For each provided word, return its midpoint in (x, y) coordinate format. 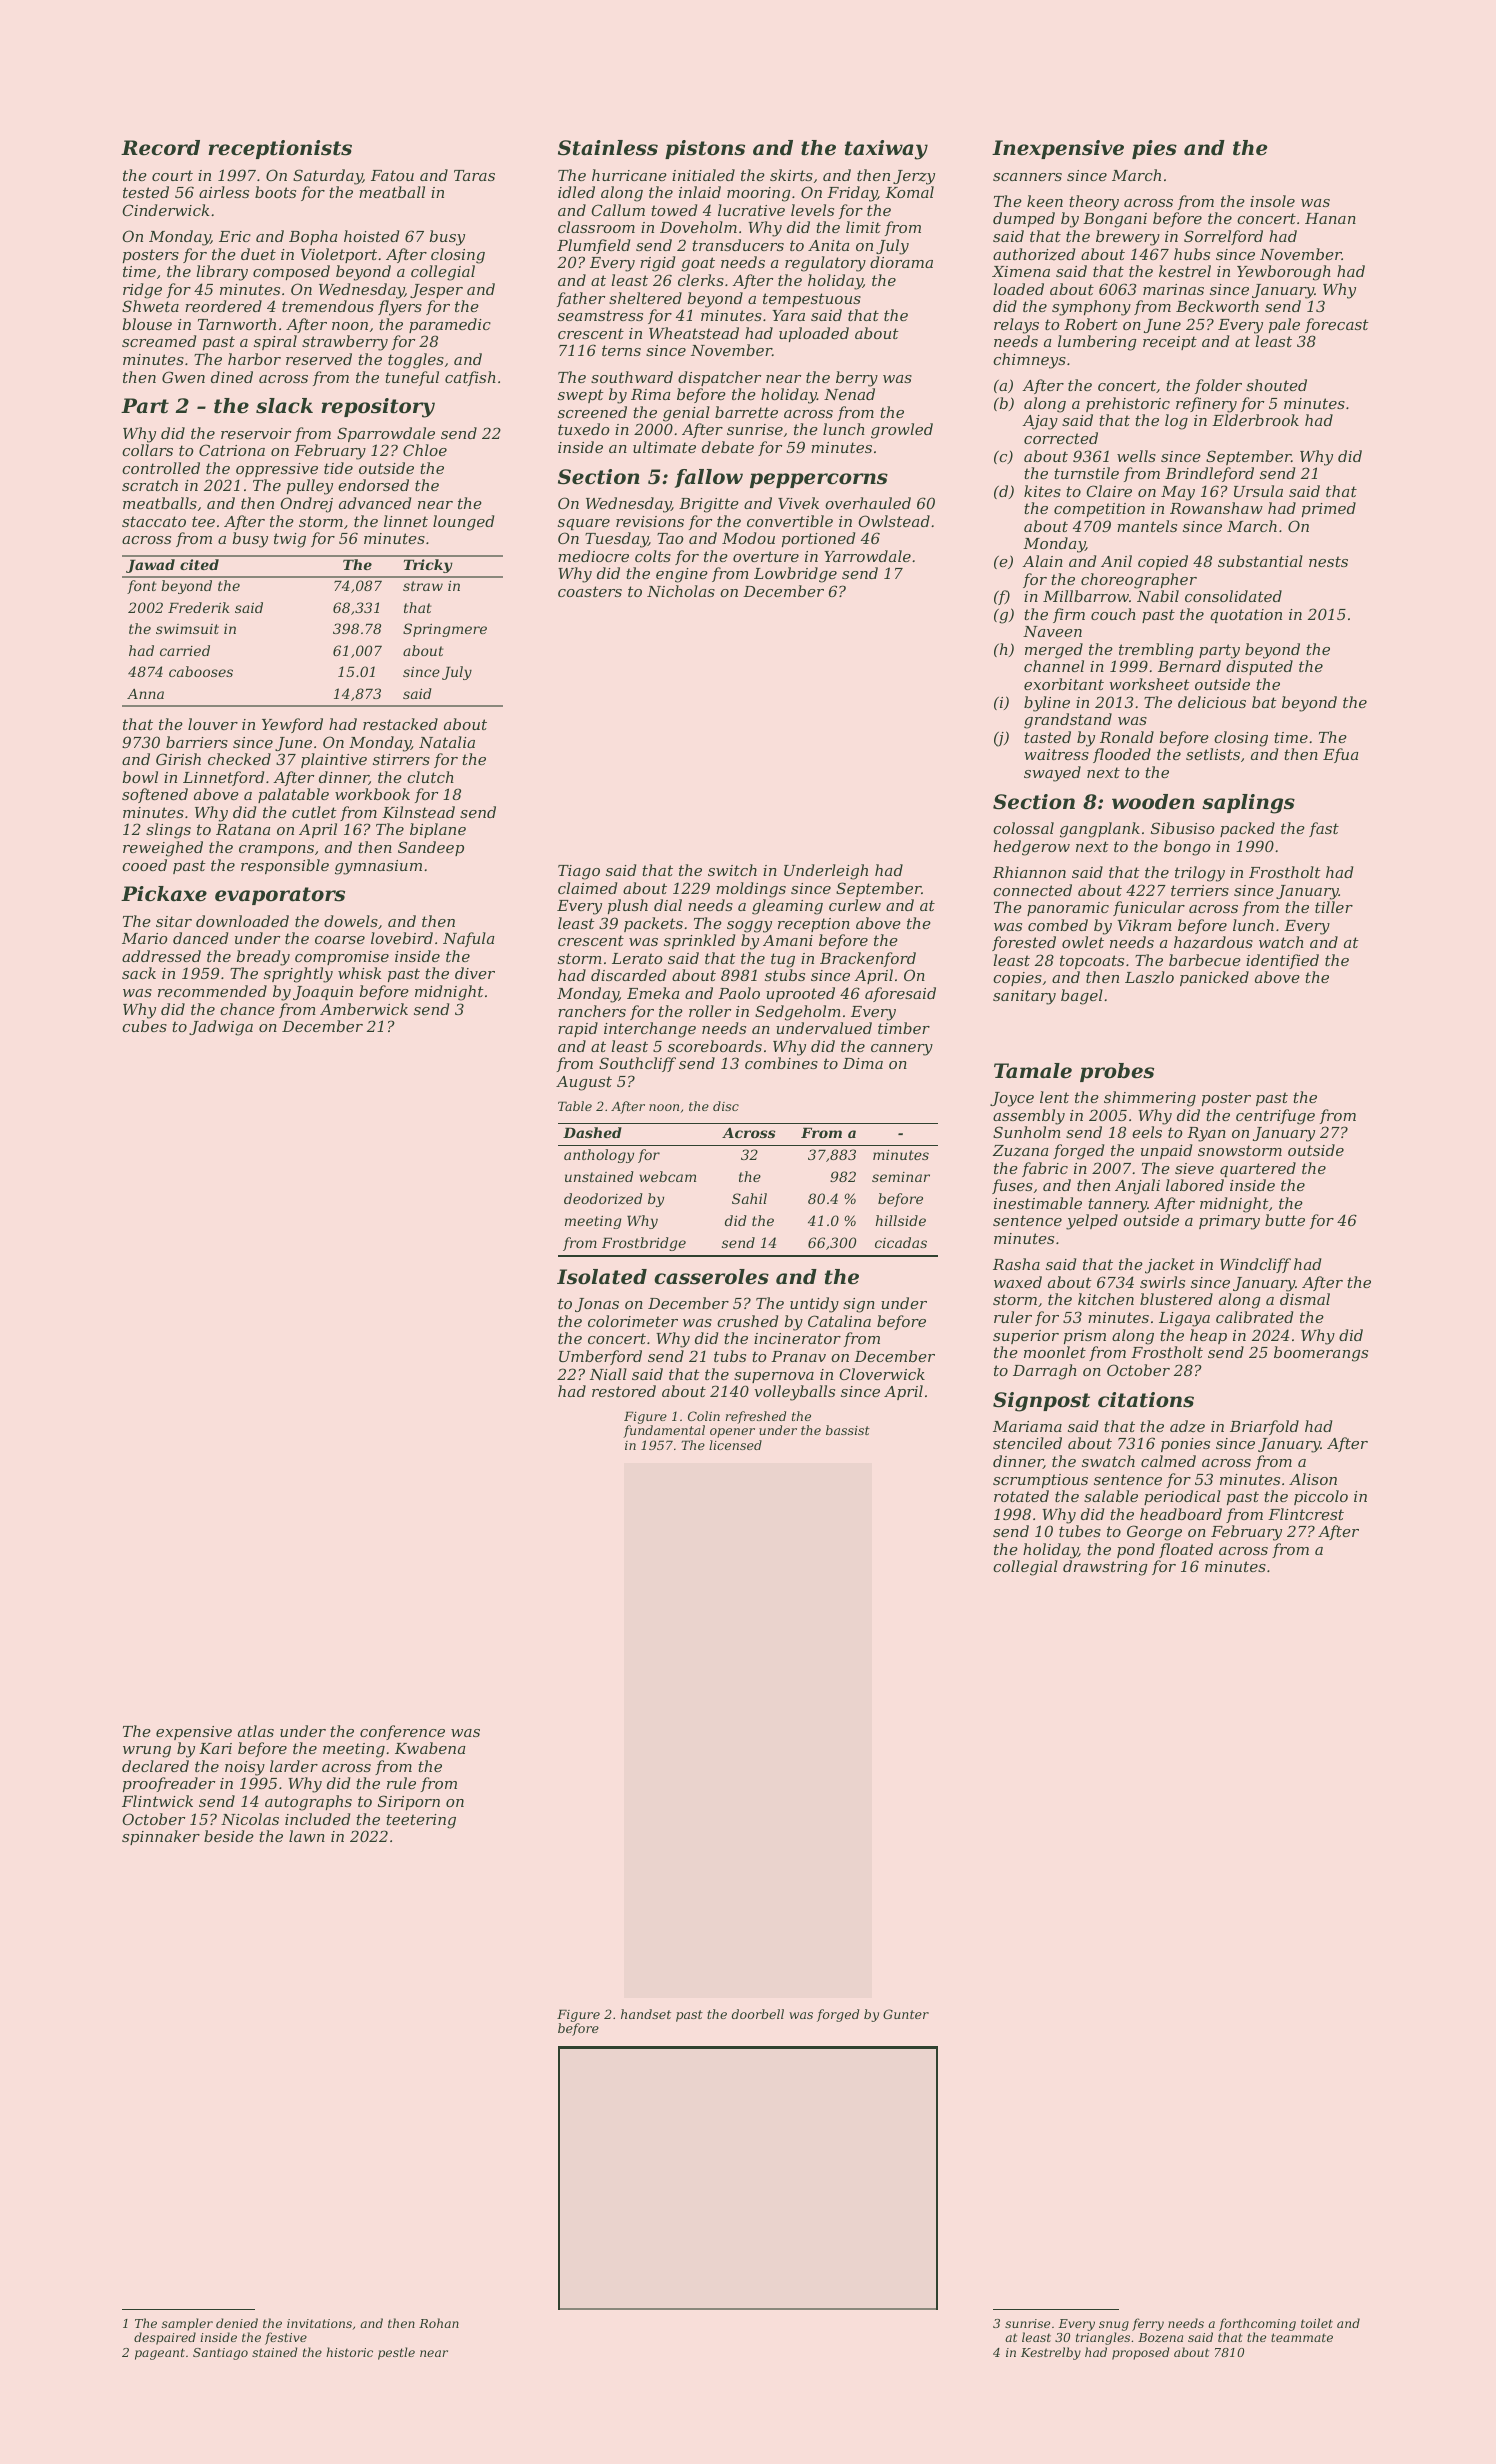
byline (1047, 704)
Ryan (1206, 1134)
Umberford (600, 1357)
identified (1282, 961)
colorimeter (633, 1321)
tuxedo (583, 429)
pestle (396, 2353)
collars (147, 450)
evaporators (280, 896)
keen (1045, 201)
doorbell (758, 2014)
